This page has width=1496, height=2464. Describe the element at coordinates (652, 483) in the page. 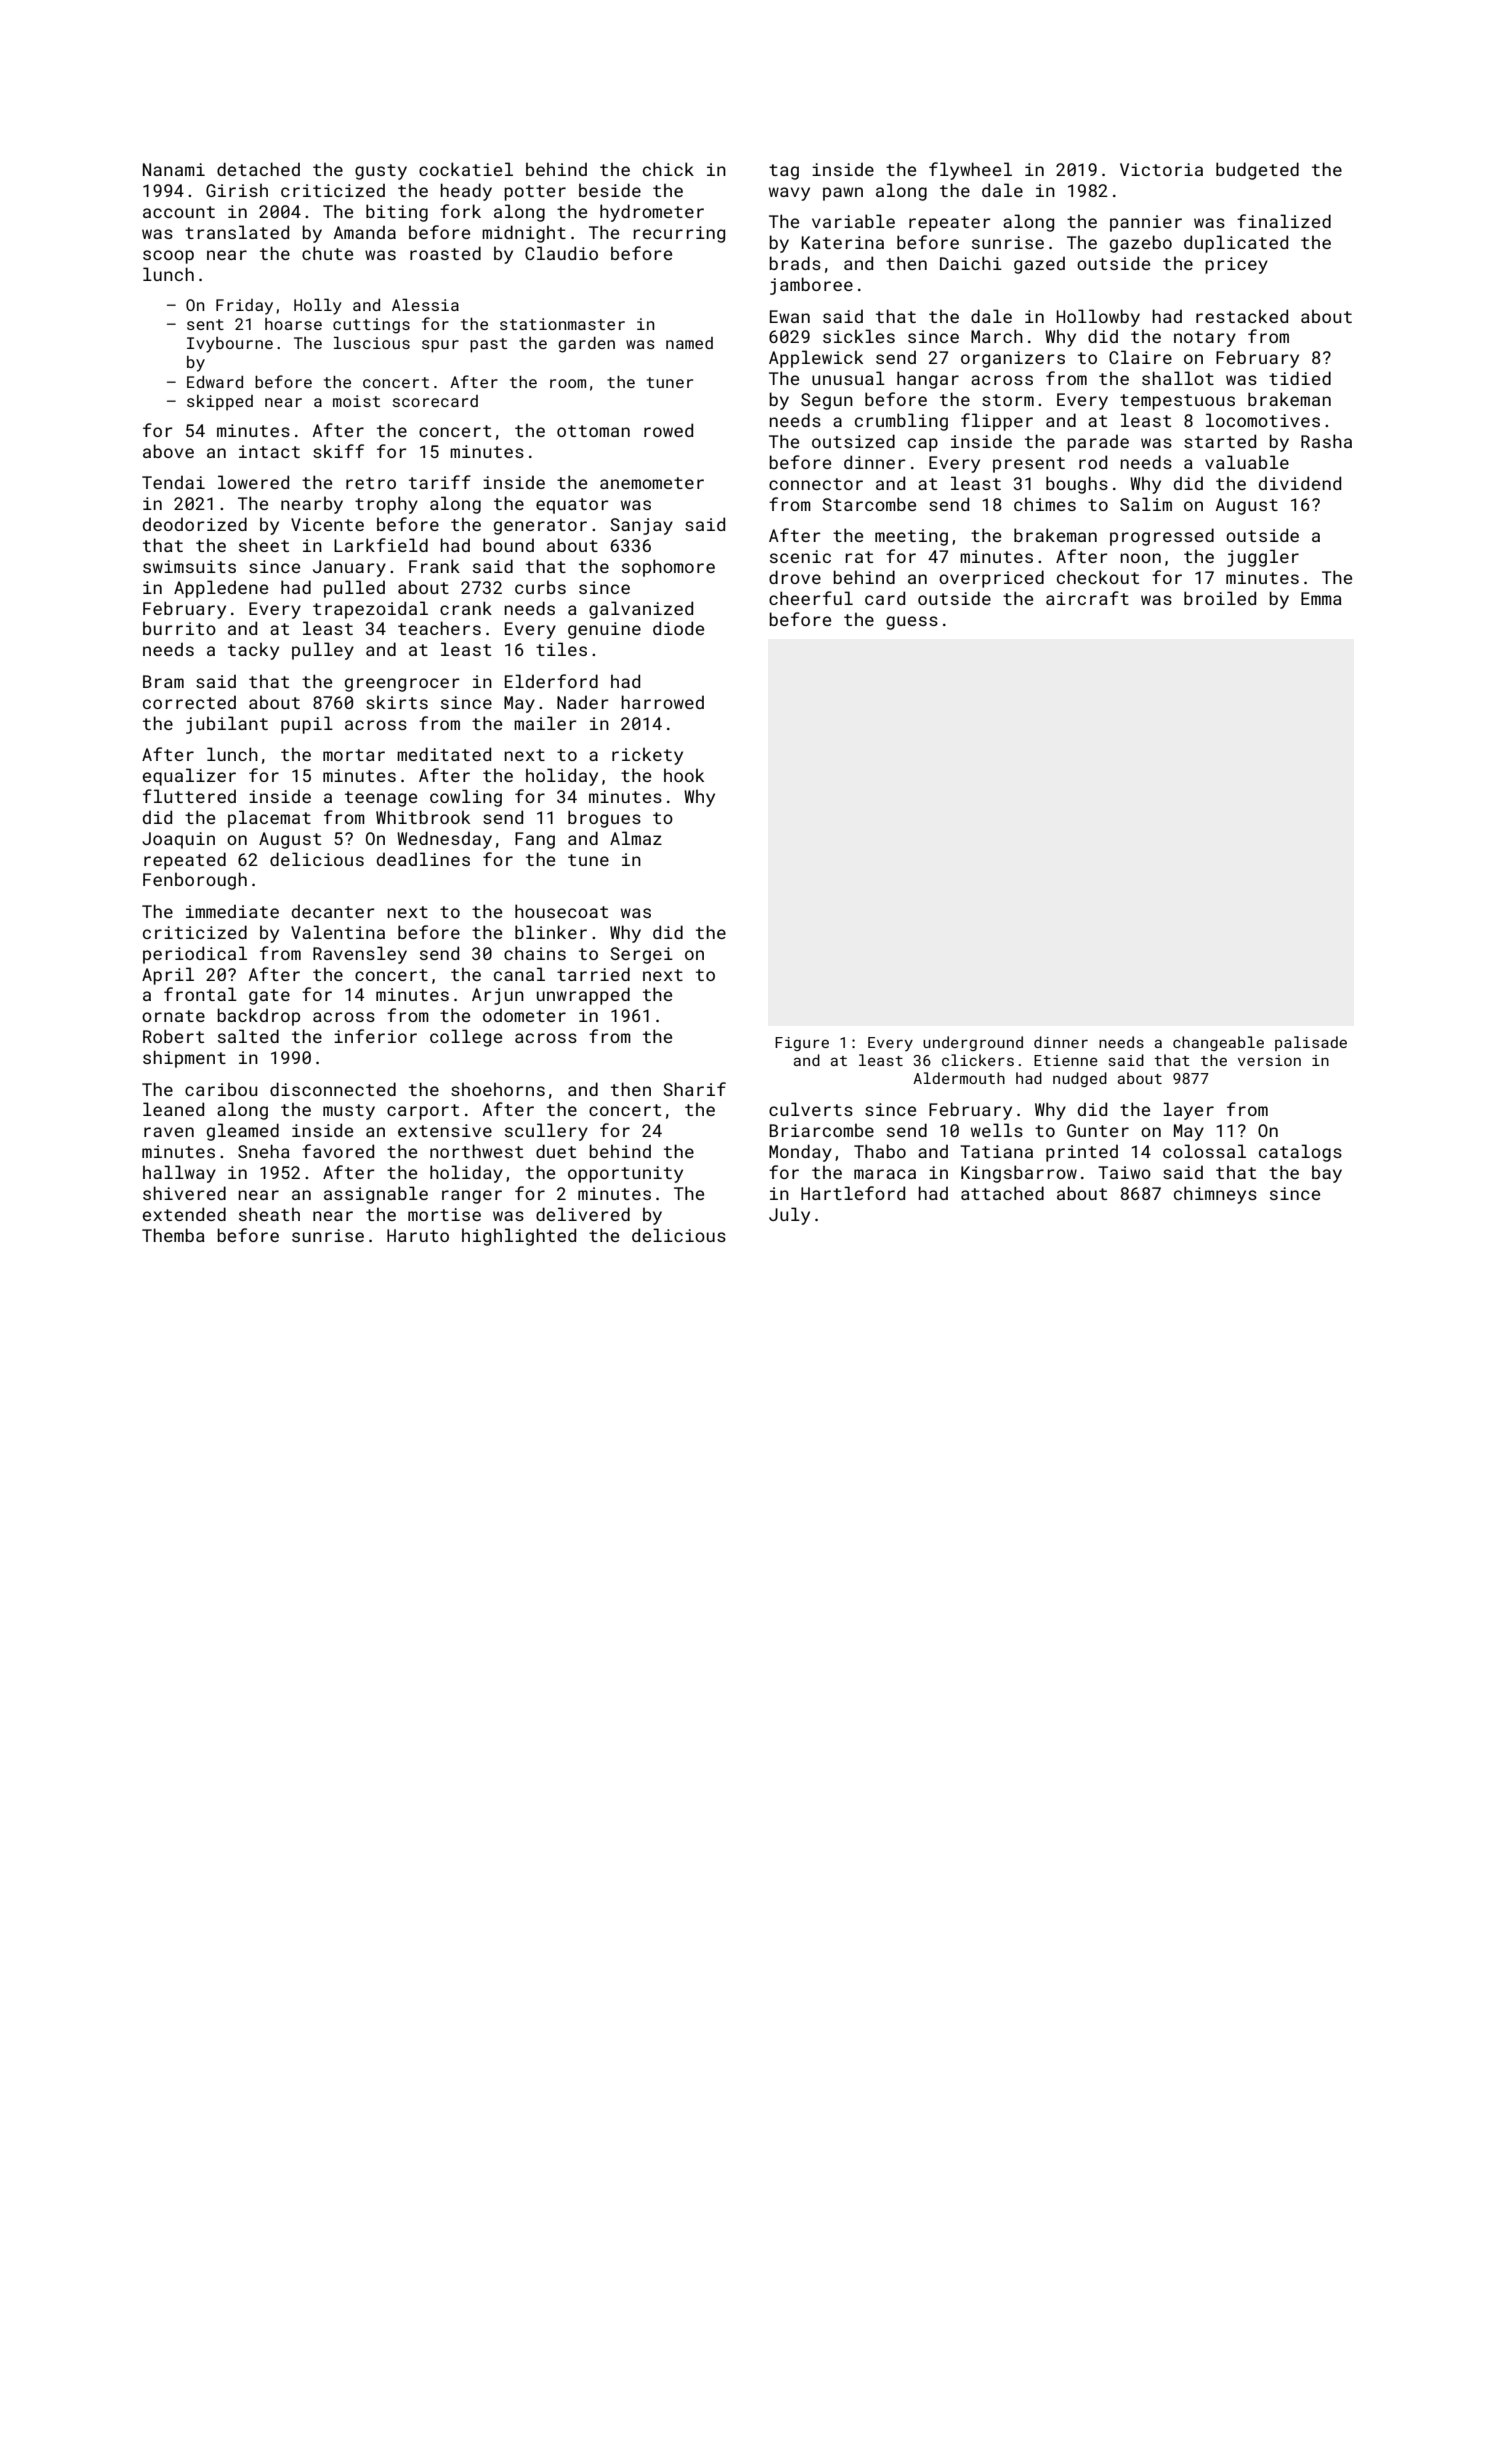

I see `anemometer` at that location.
